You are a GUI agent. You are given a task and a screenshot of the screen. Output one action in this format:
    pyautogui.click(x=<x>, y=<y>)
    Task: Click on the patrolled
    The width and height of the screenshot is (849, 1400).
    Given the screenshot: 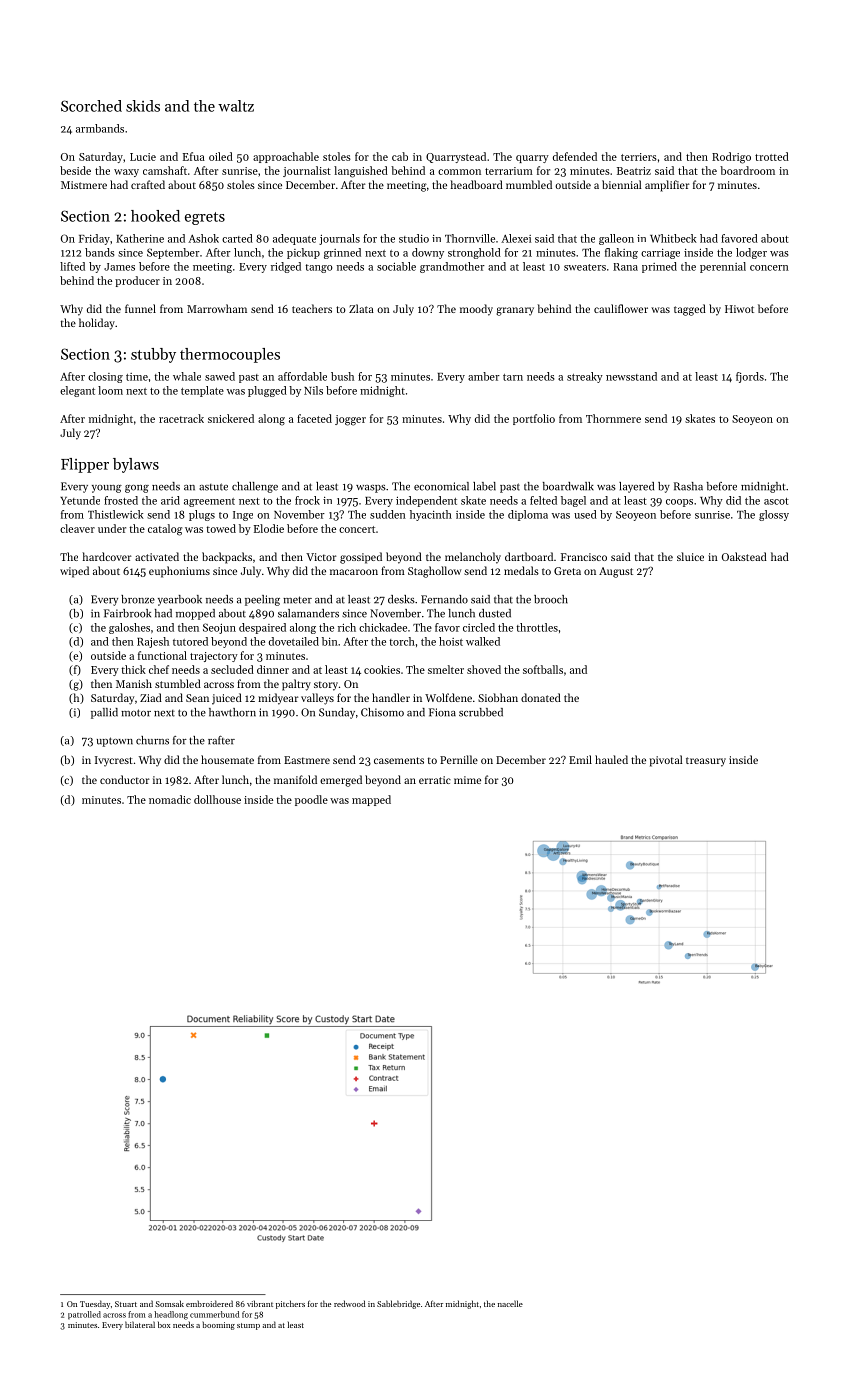 What is the action you would take?
    pyautogui.click(x=84, y=1315)
